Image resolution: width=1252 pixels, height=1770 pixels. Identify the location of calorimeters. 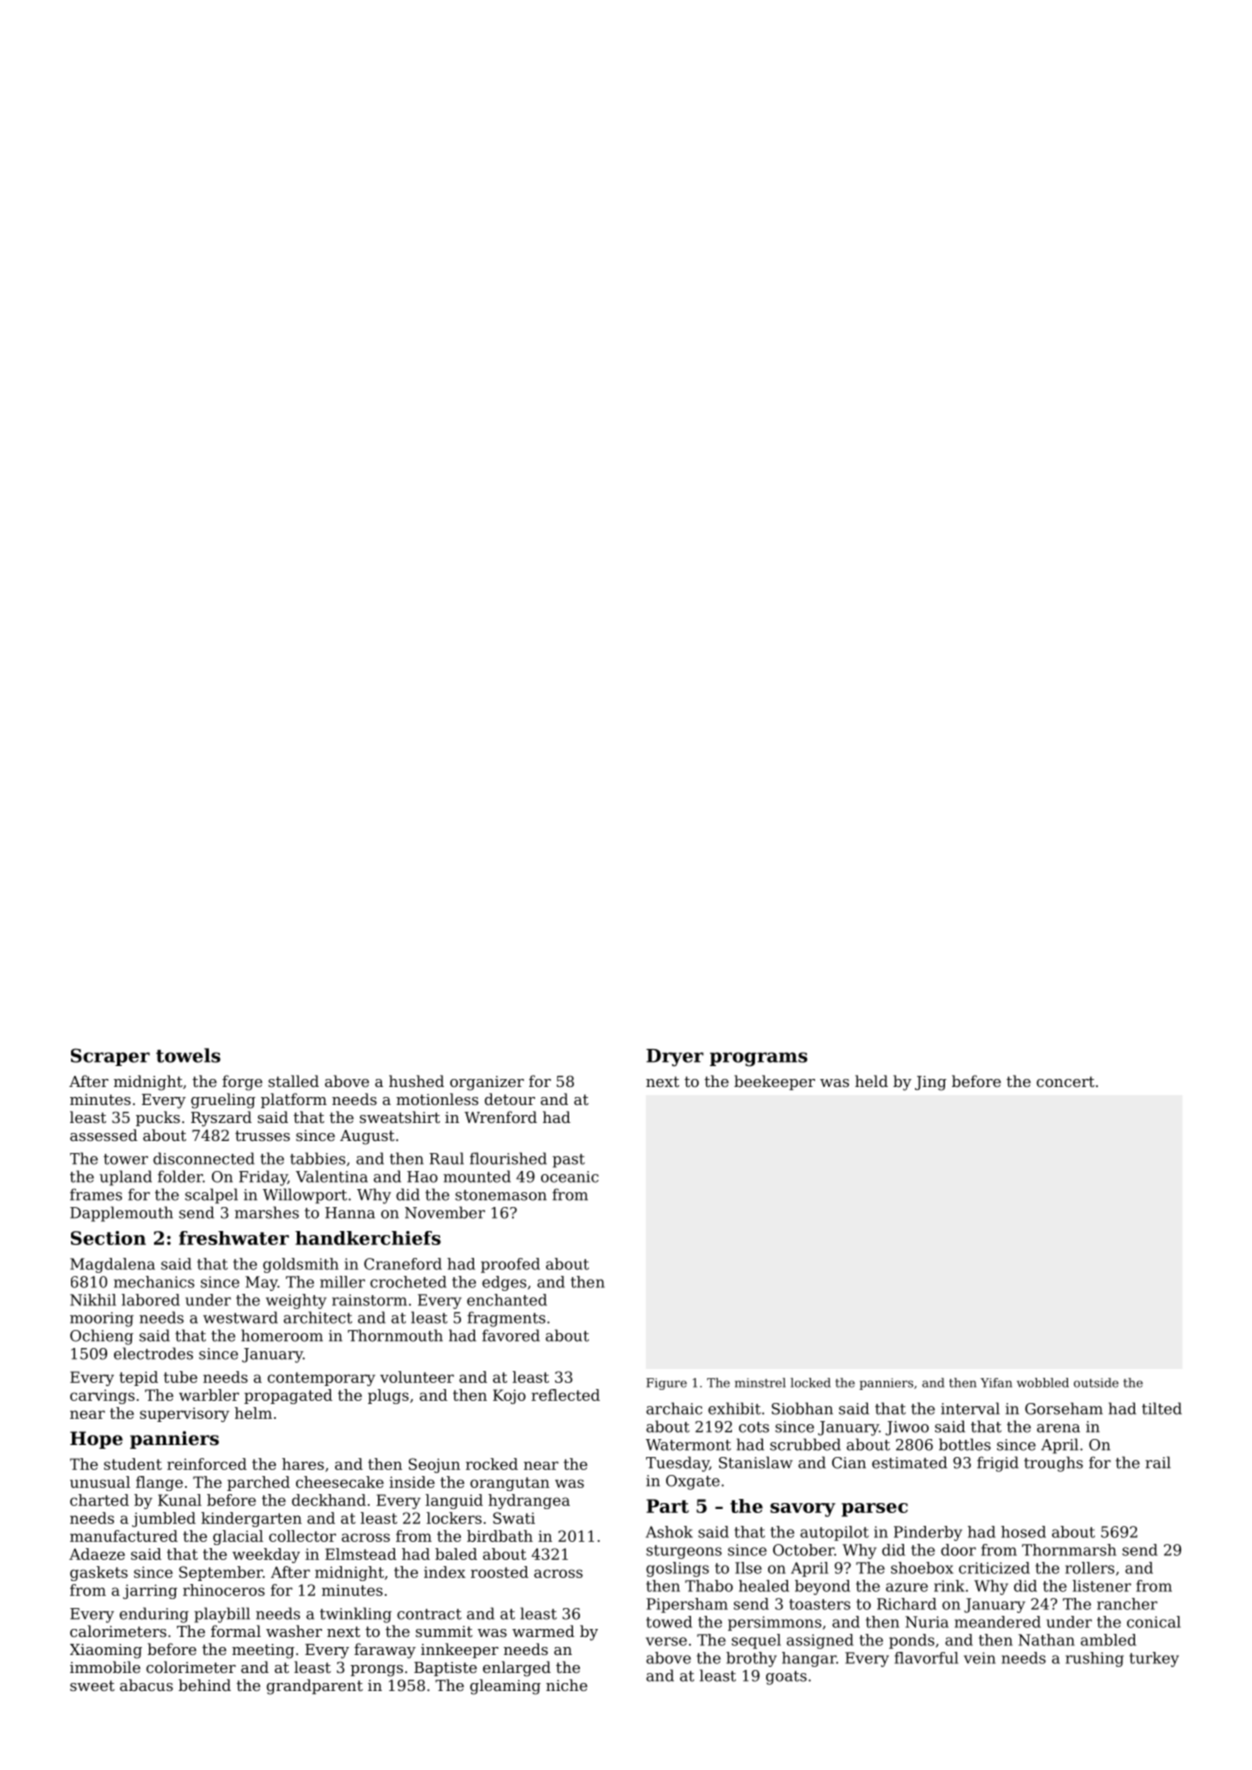
(118, 1631).
